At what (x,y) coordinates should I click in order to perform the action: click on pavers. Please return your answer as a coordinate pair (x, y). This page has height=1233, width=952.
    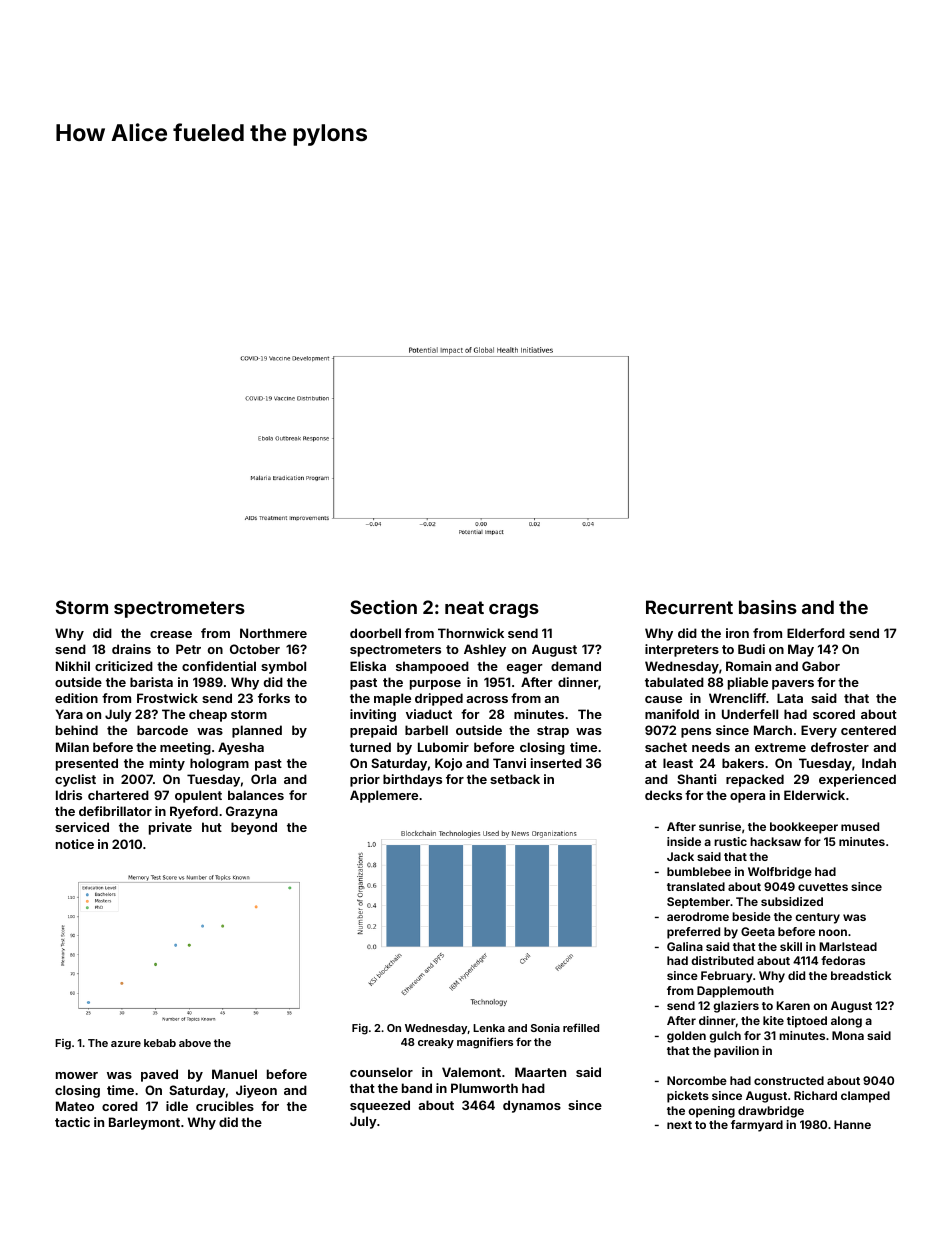
    Looking at the image, I should click on (793, 685).
